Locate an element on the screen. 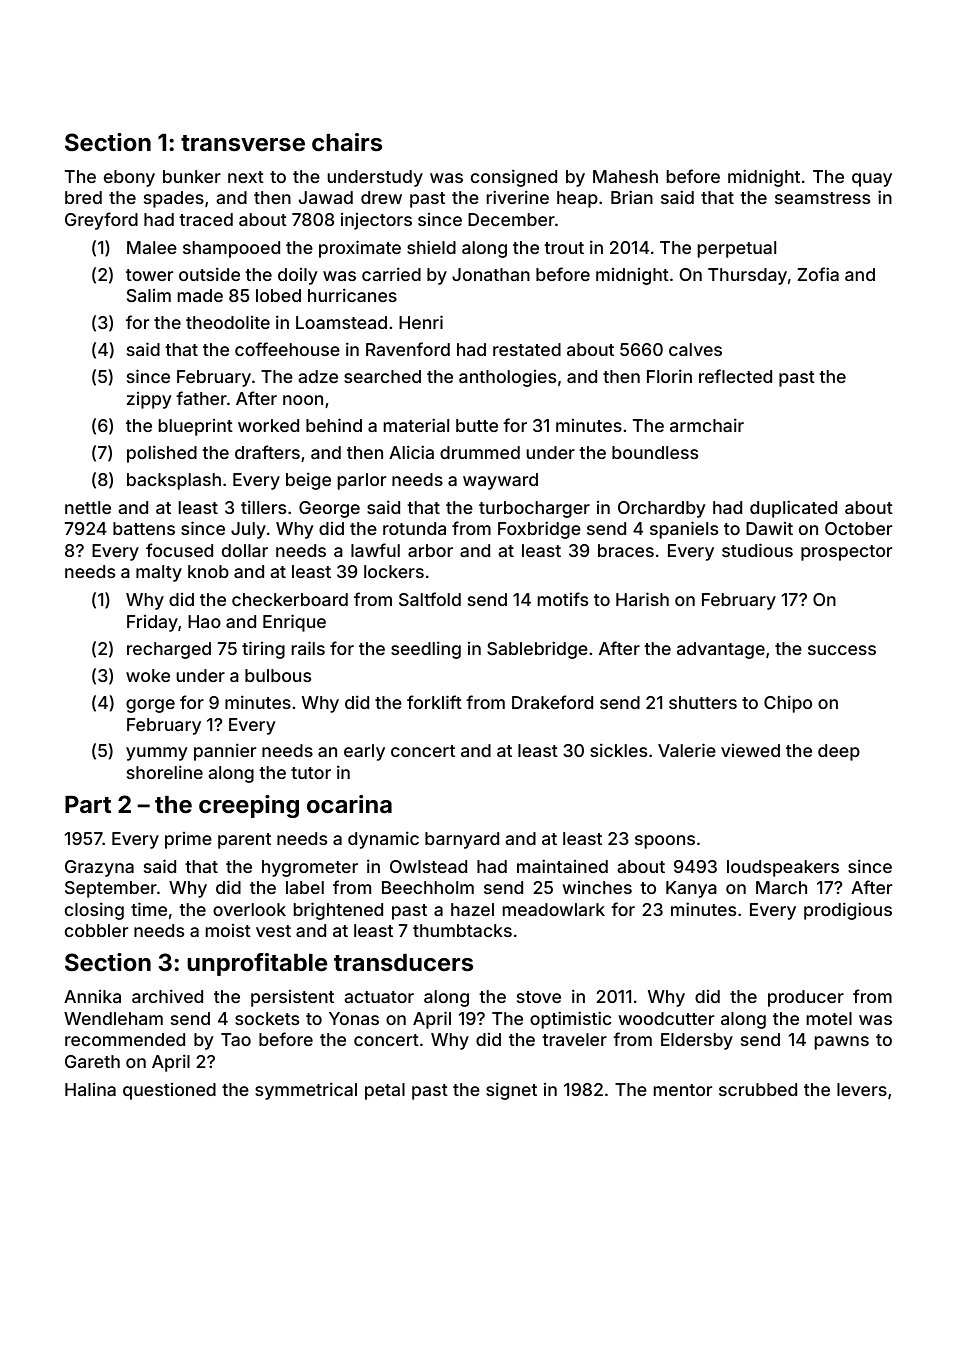  quay is located at coordinates (872, 180).
